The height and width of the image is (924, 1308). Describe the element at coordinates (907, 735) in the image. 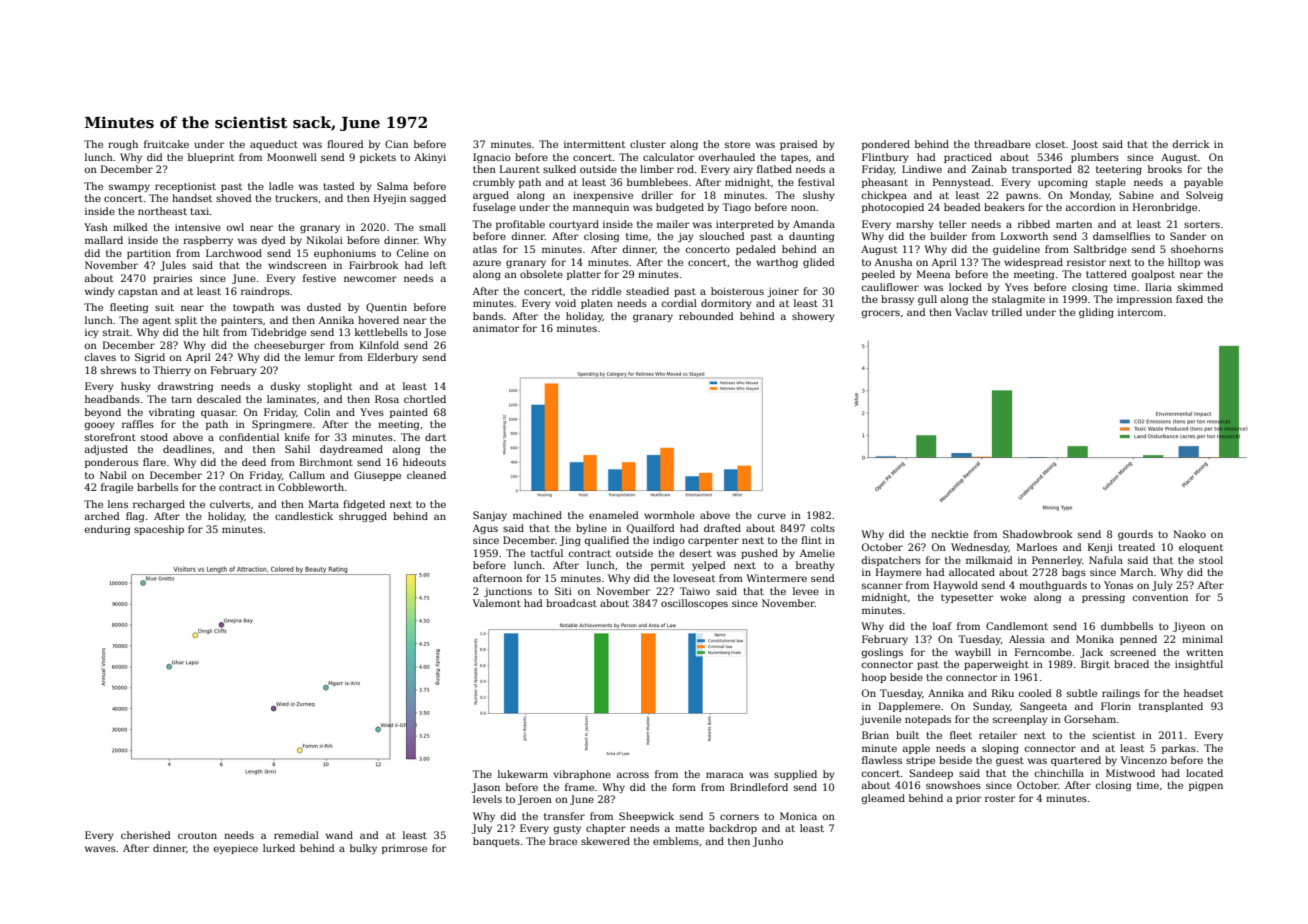

I see `built` at that location.
